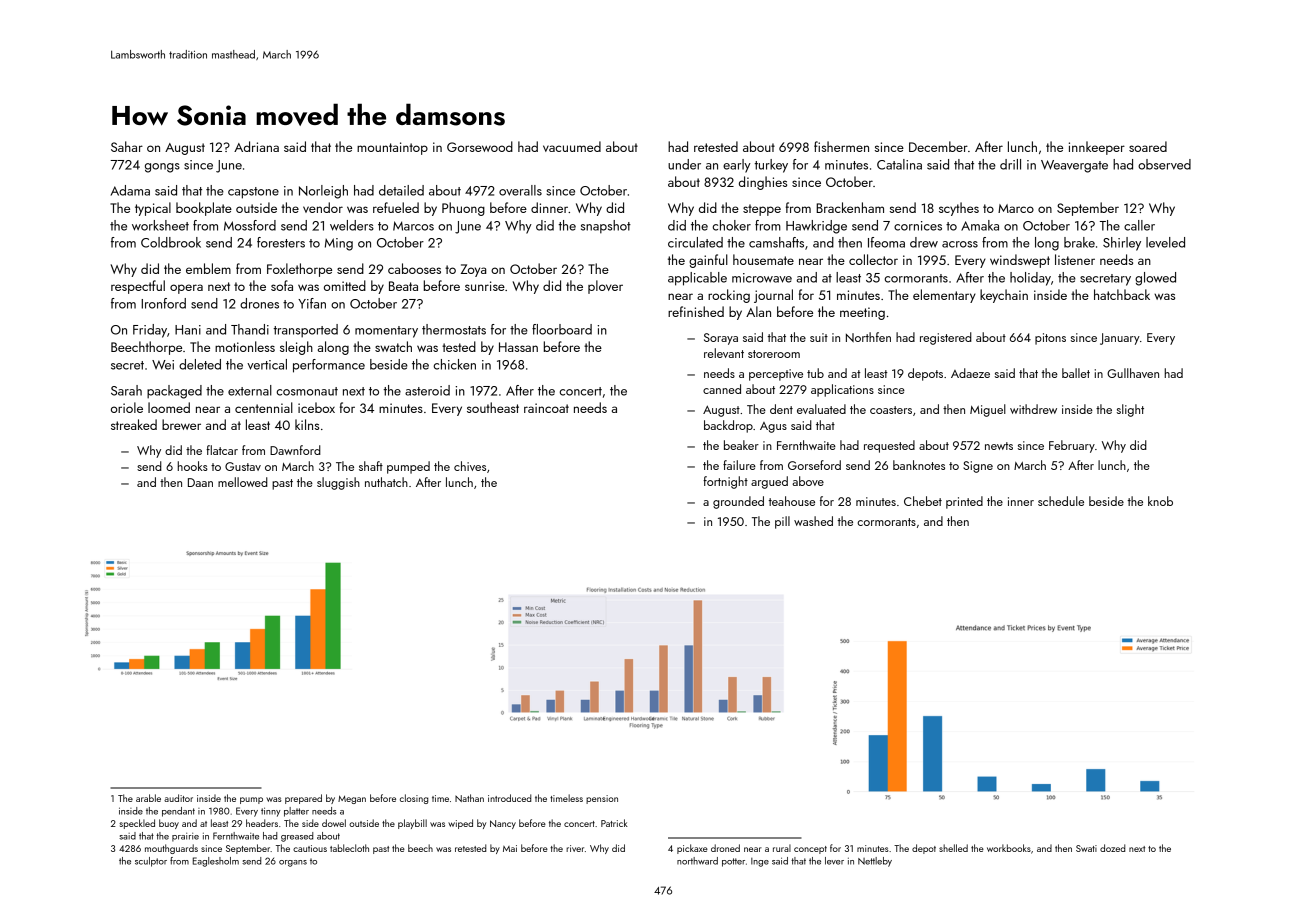  What do you see at coordinates (834, 861) in the screenshot?
I see `lever` at bounding box center [834, 861].
